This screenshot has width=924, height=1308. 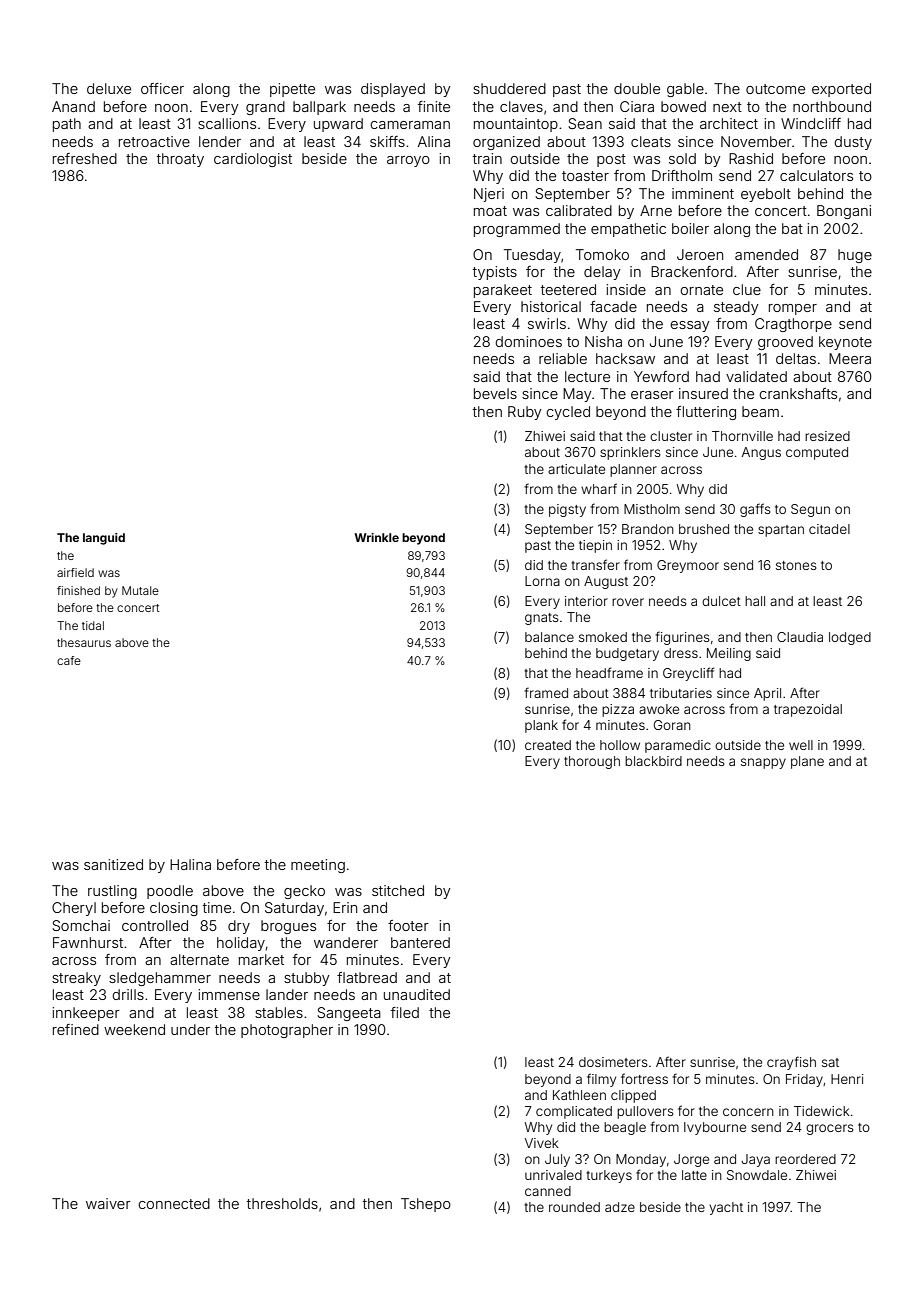 I want to click on plane, so click(x=807, y=762).
